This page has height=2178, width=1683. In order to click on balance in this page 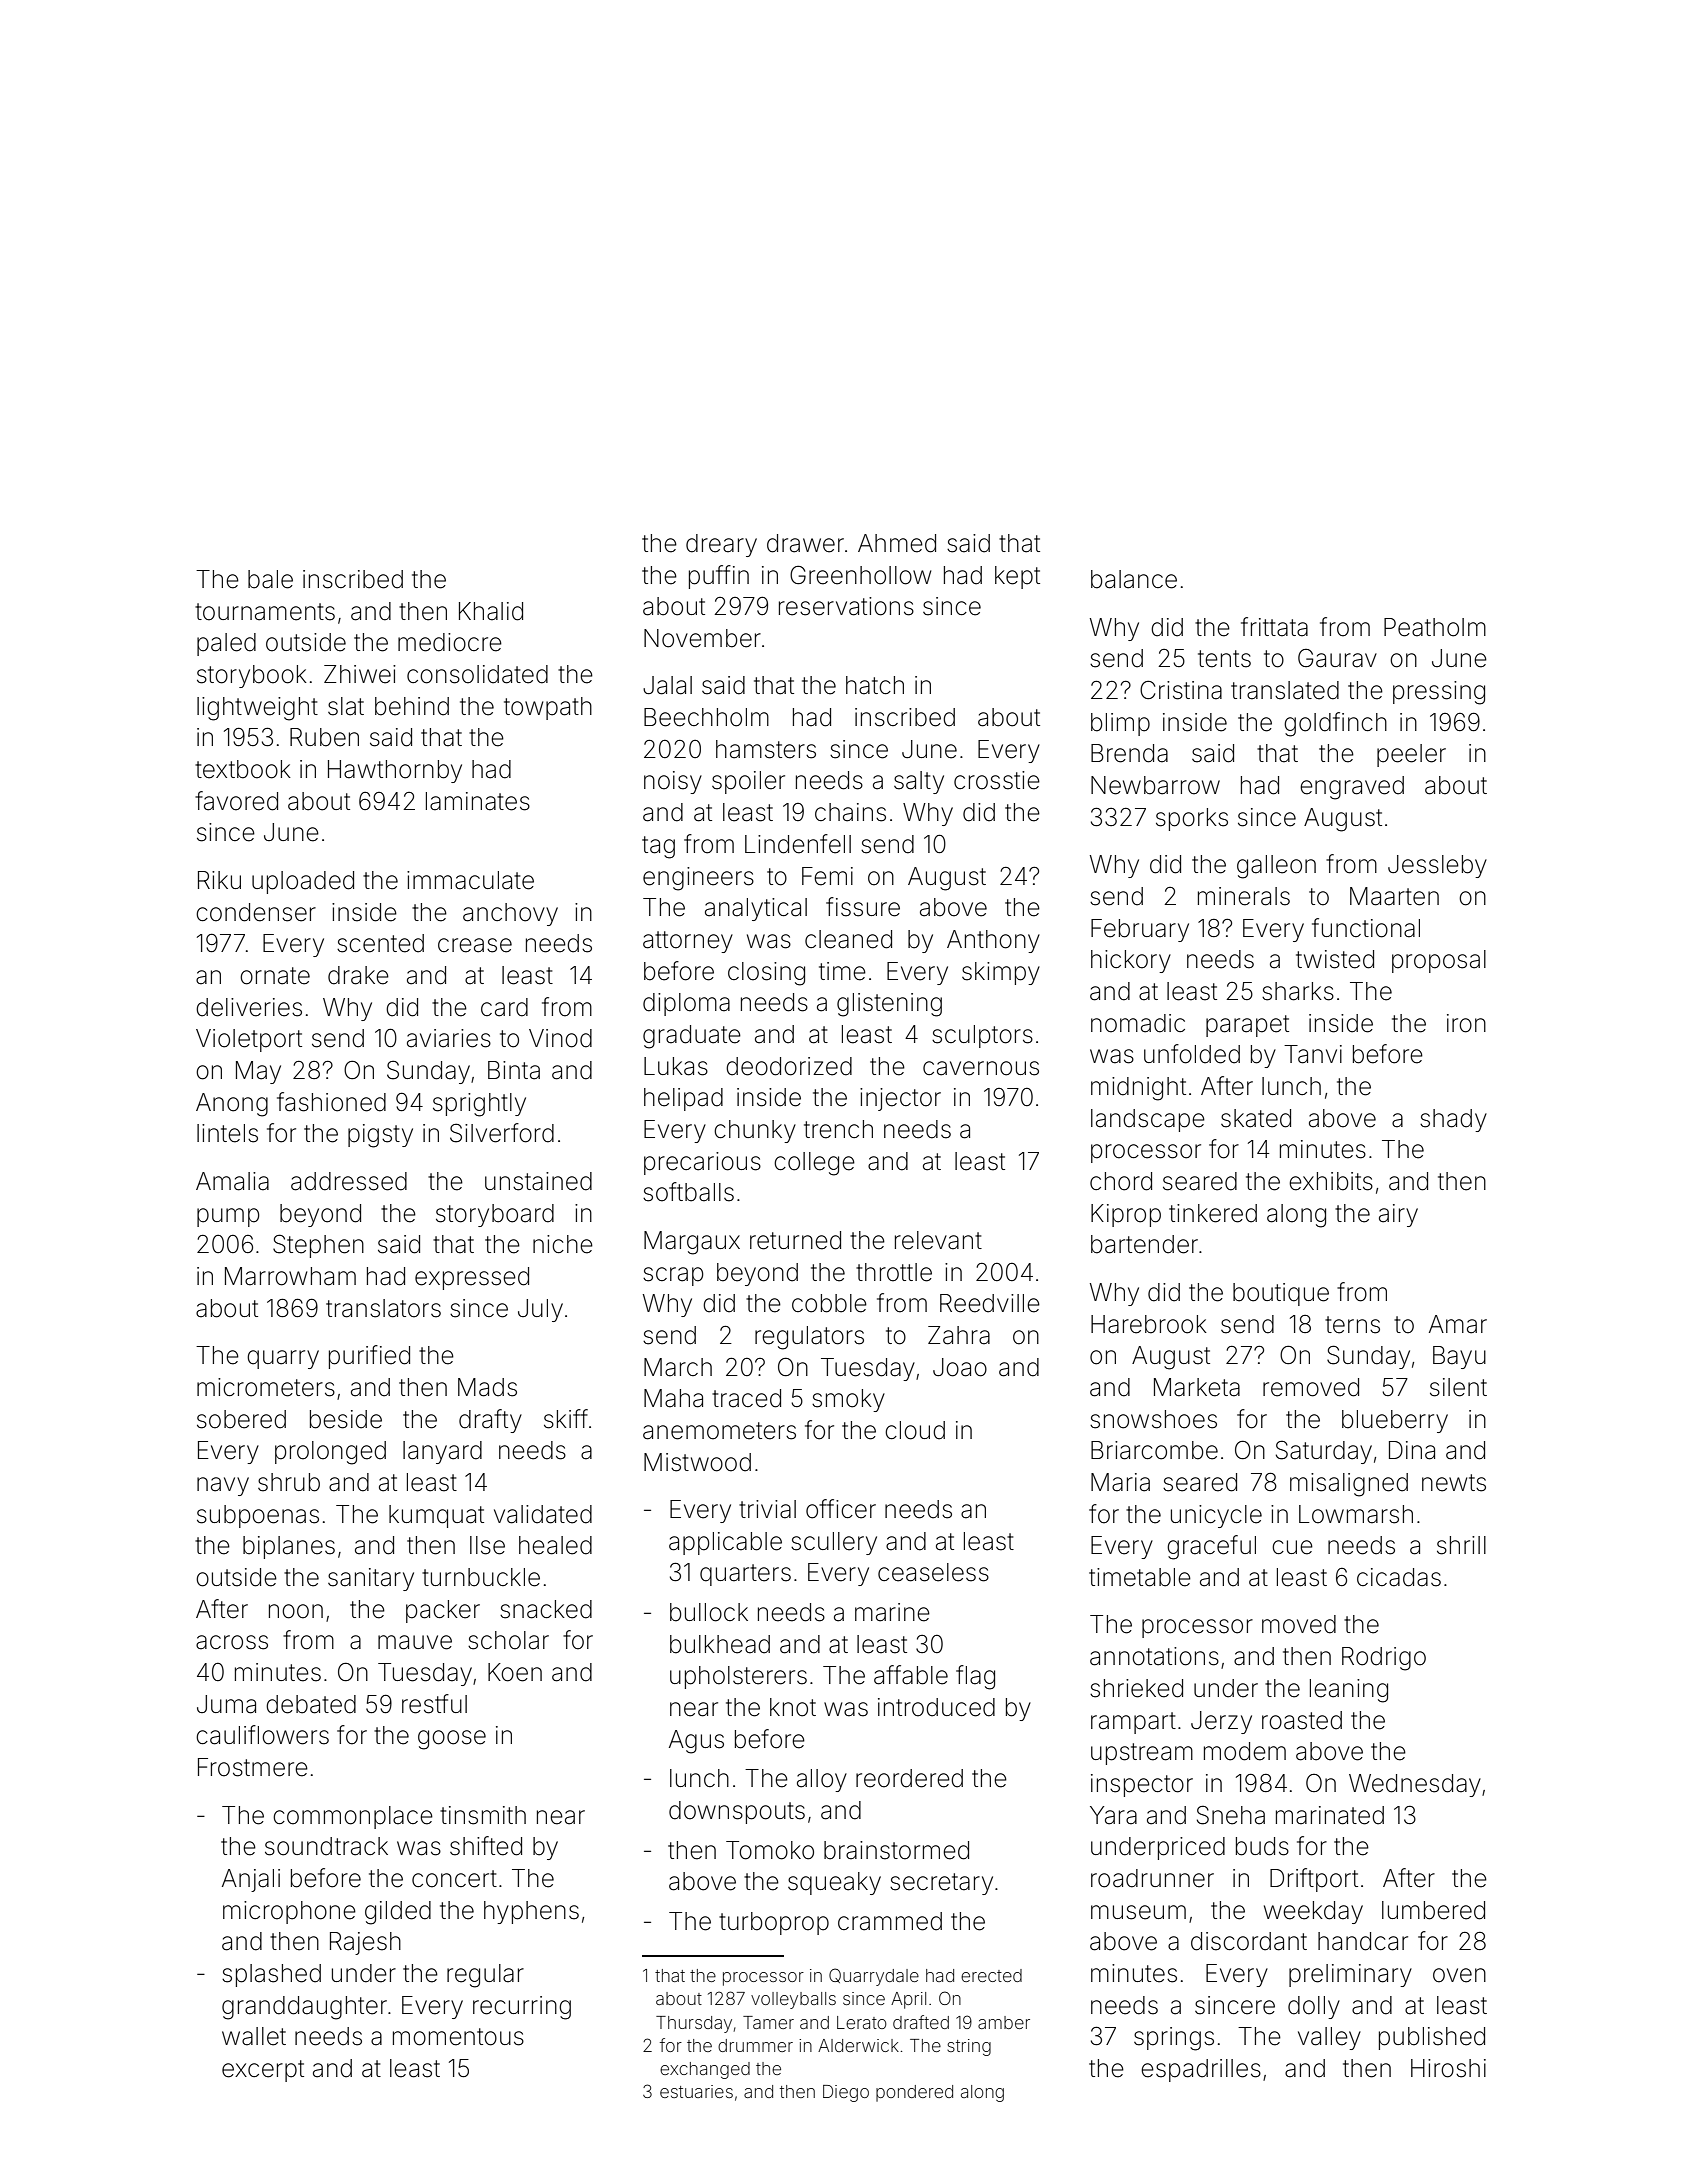, I will do `click(1134, 579)`.
